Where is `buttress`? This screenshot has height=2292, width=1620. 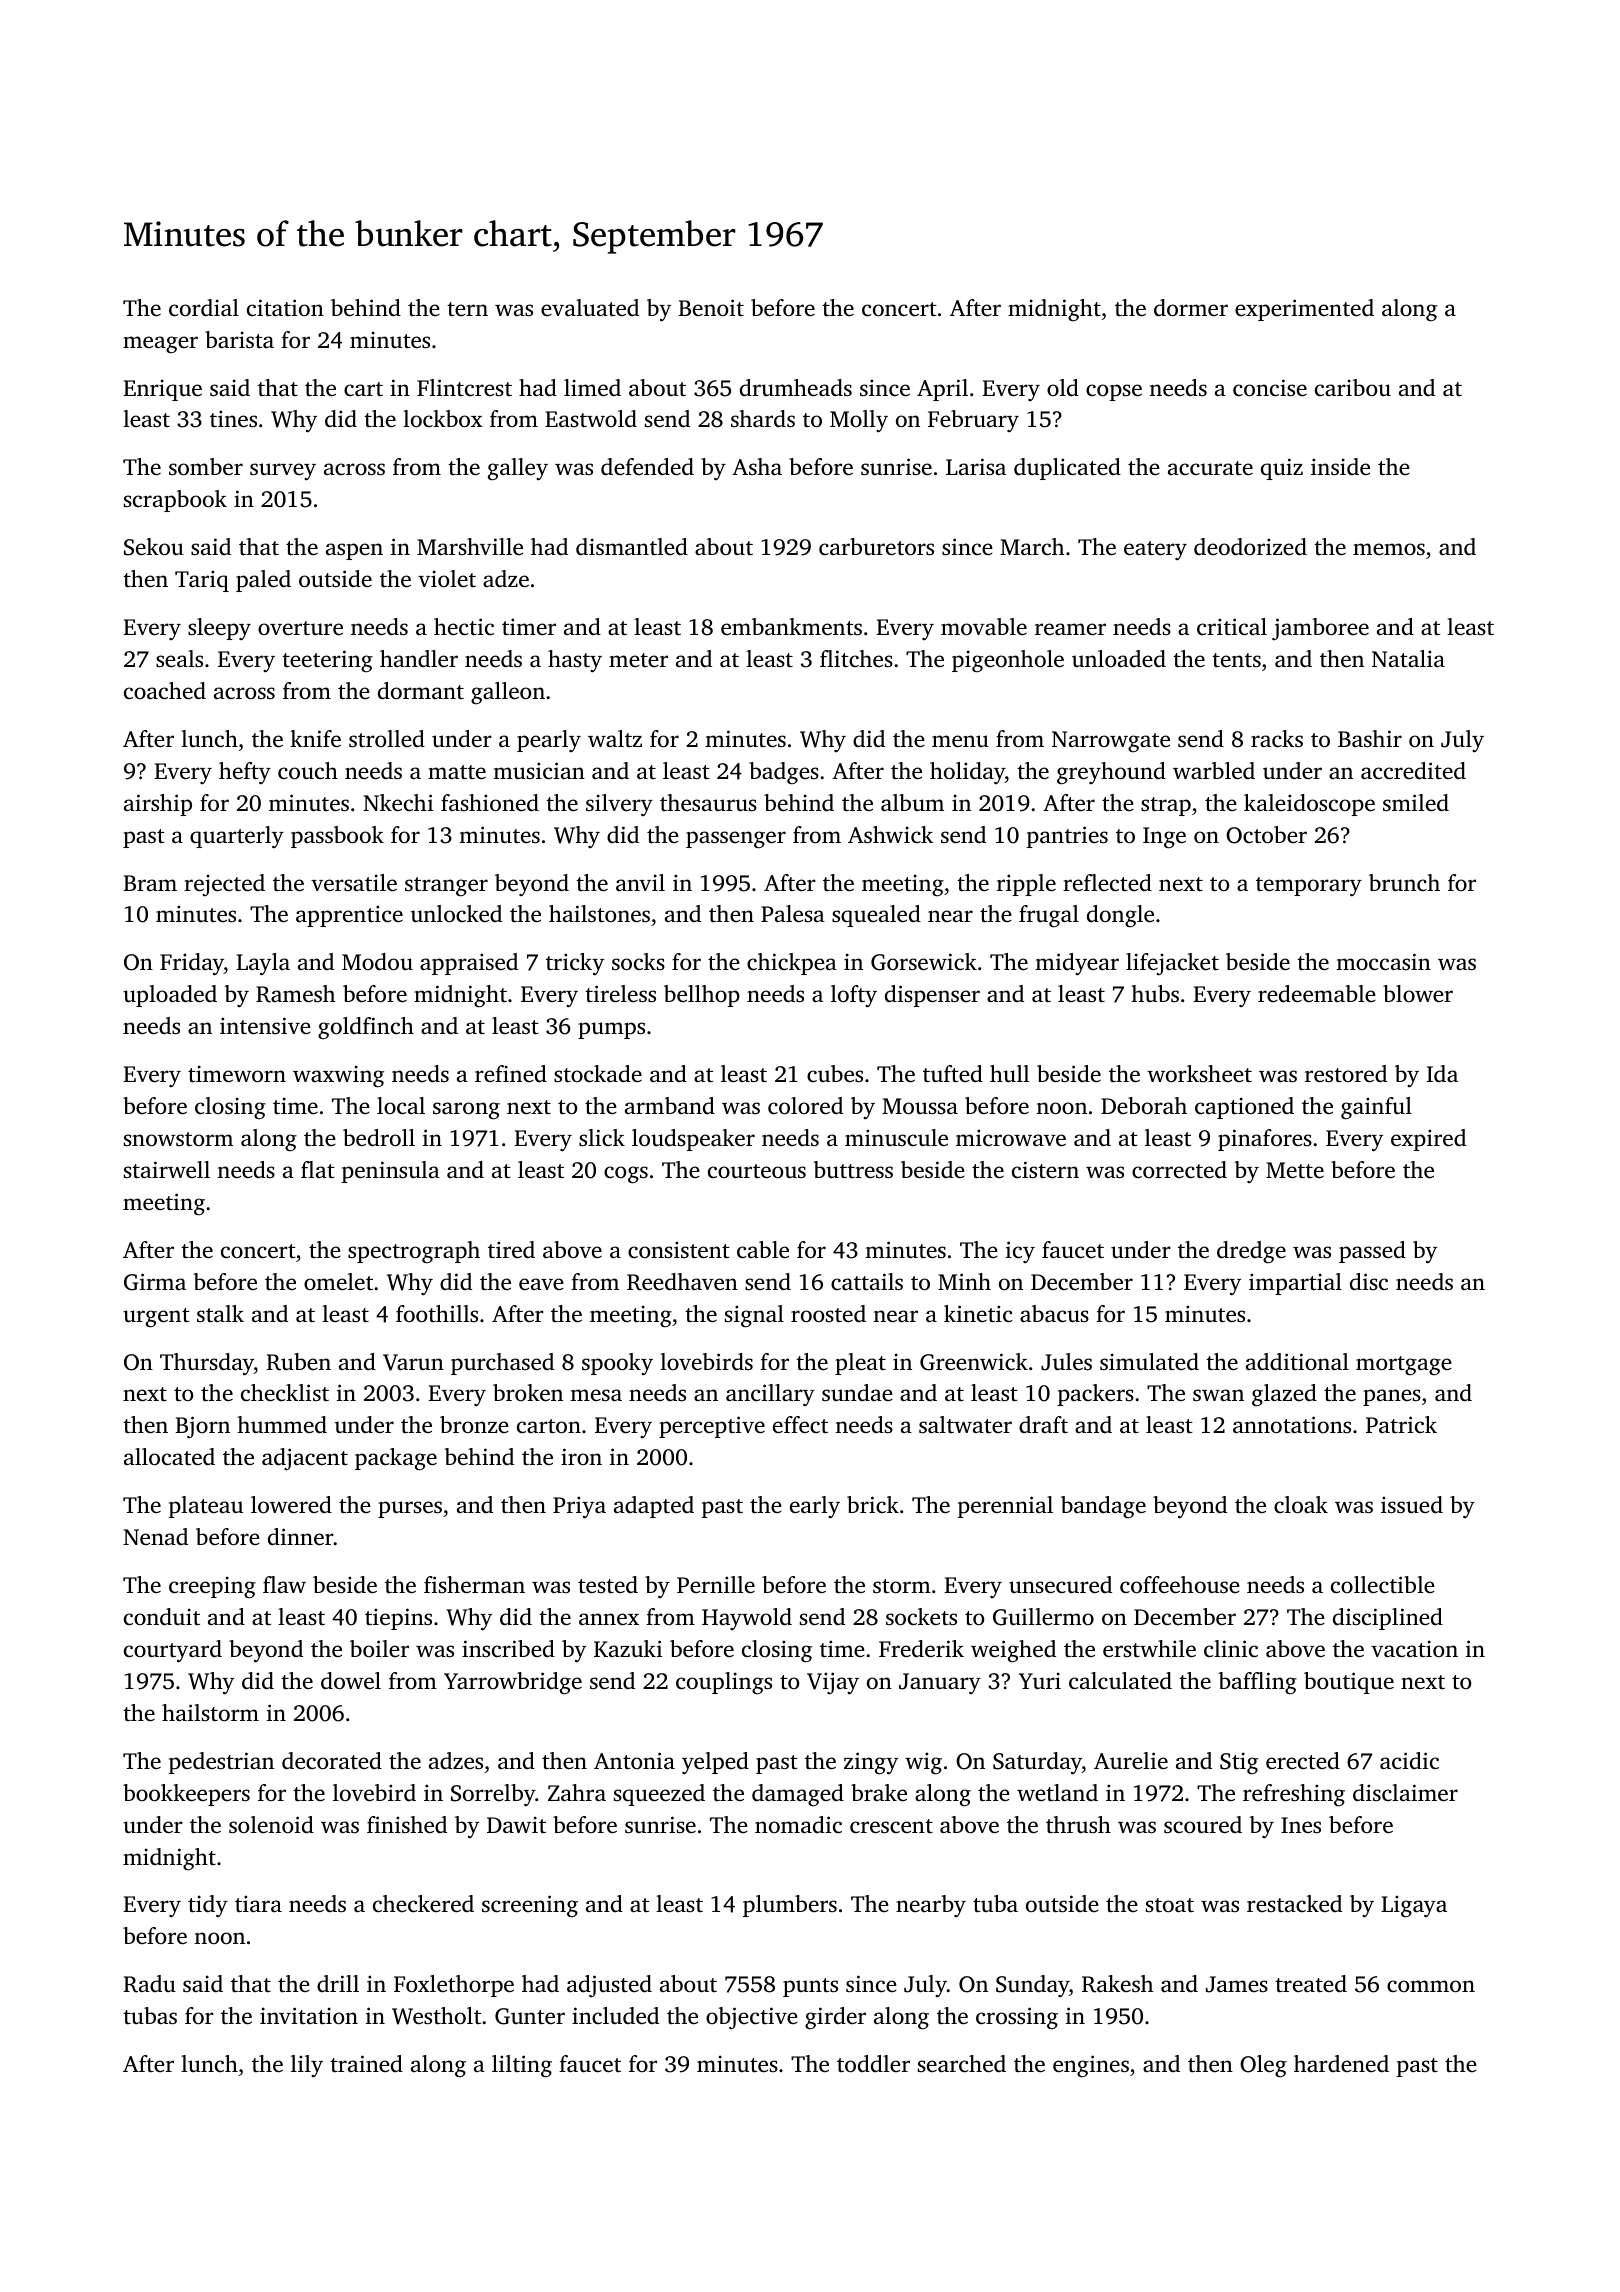
buttress is located at coordinates (853, 1170).
